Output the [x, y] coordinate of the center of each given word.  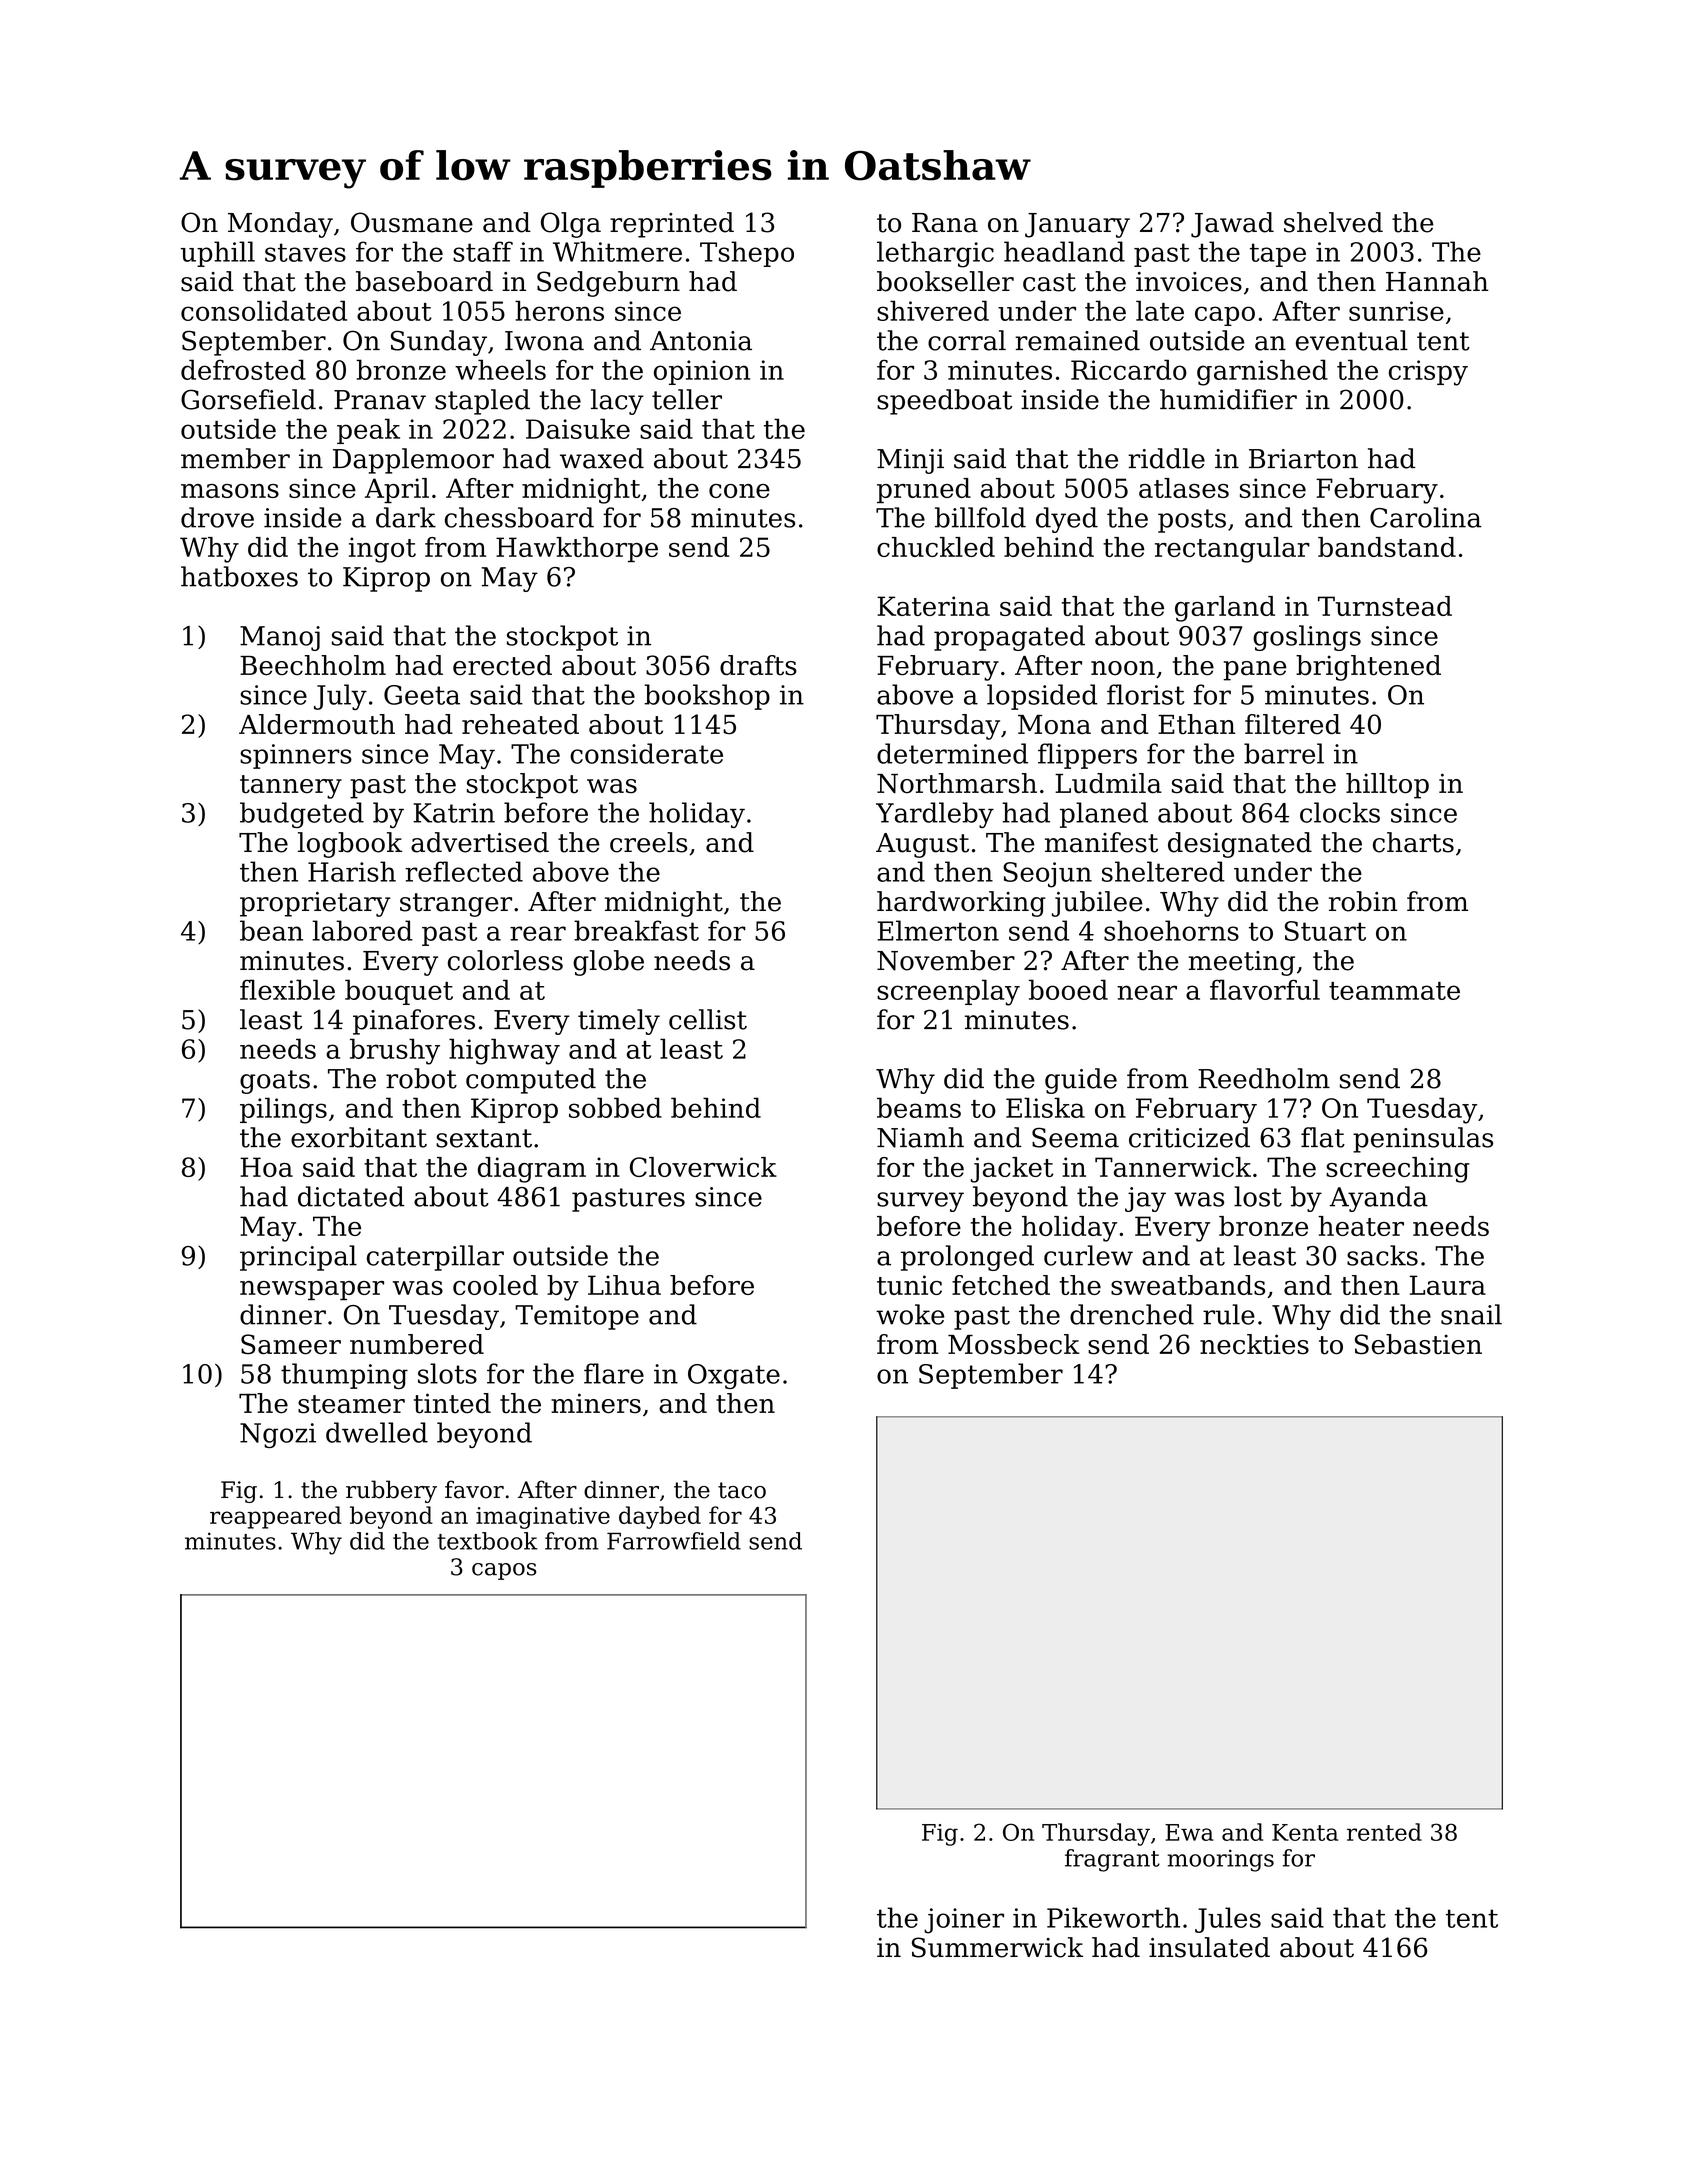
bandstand [1387, 547]
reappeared [276, 1517]
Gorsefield [248, 399]
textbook [487, 1541]
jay [1145, 1199]
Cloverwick [703, 1167]
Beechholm [313, 665]
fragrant [1112, 1860]
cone [739, 491]
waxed [602, 458]
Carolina [1425, 517]
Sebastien [1418, 1344]
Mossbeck [1014, 1344]
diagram [532, 1170]
